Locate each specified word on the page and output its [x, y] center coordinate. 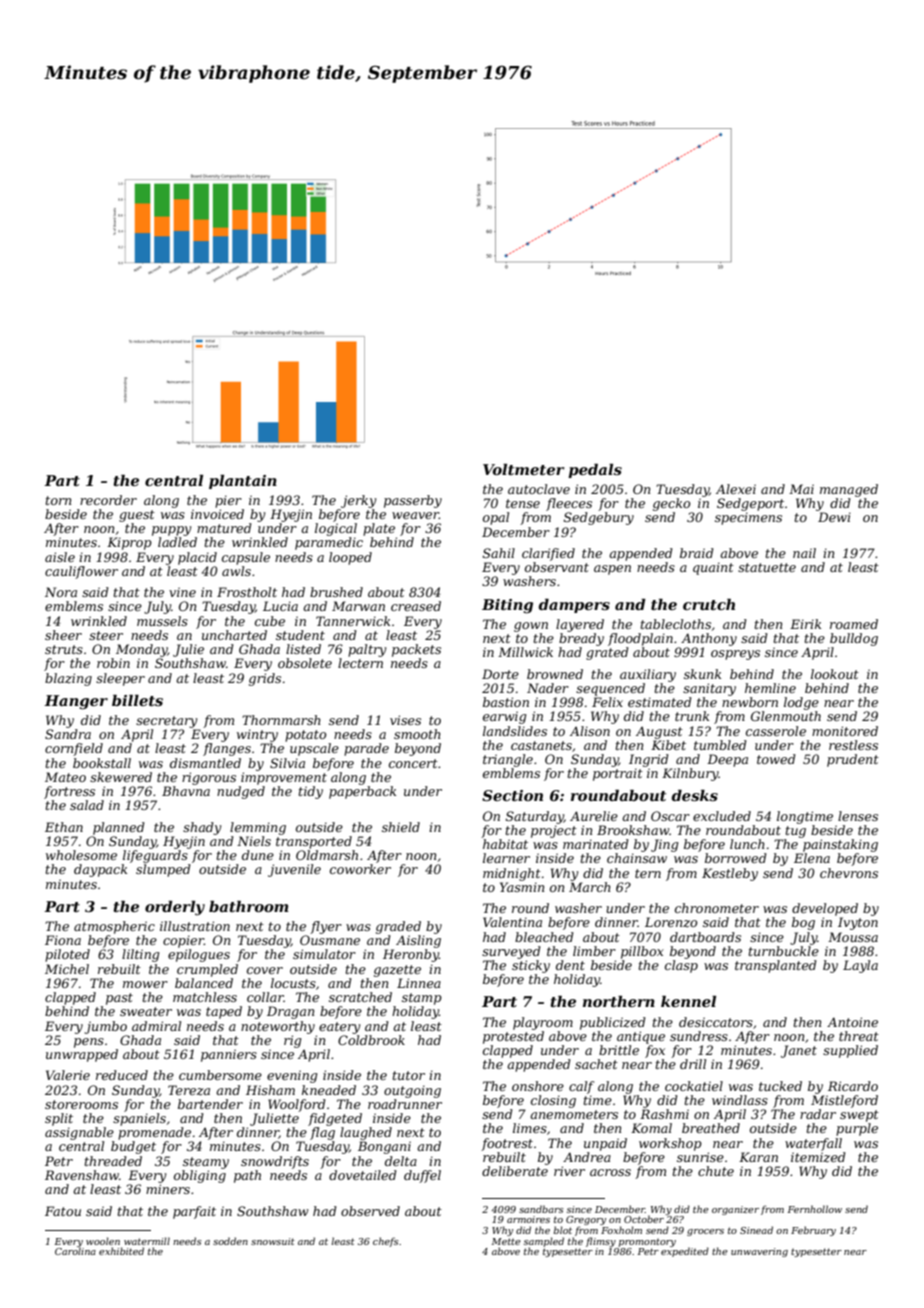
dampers [574, 606]
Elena [812, 858]
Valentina [512, 922]
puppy [171, 531]
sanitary [709, 689]
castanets [541, 745]
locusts [293, 983]
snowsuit [273, 1241]
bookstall [102, 763]
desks [694, 795]
